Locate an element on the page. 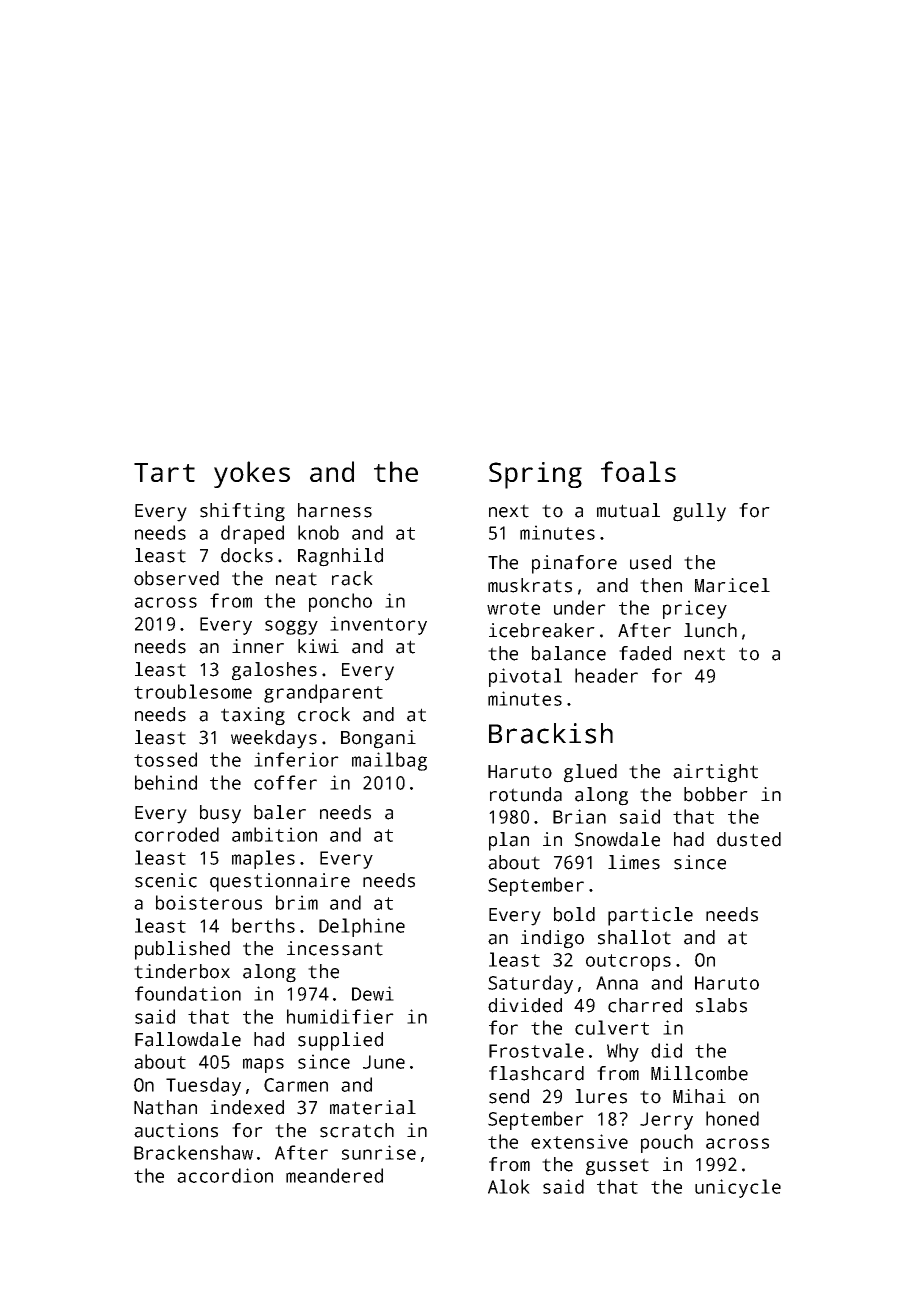 Image resolution: width=924 pixels, height=1311 pixels. rotunda is located at coordinates (526, 794).
